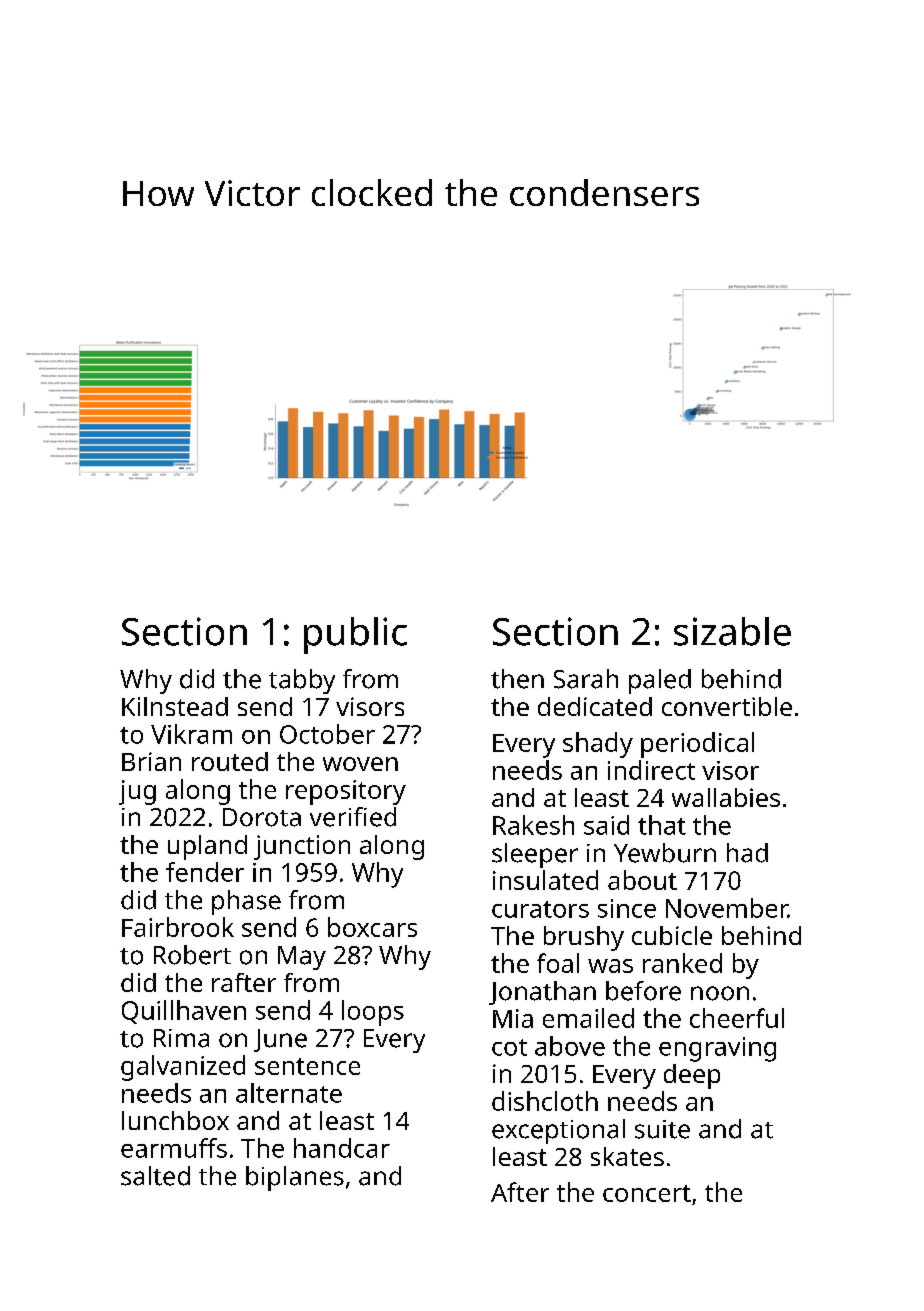  What do you see at coordinates (302, 681) in the page?
I see `tabby` at bounding box center [302, 681].
